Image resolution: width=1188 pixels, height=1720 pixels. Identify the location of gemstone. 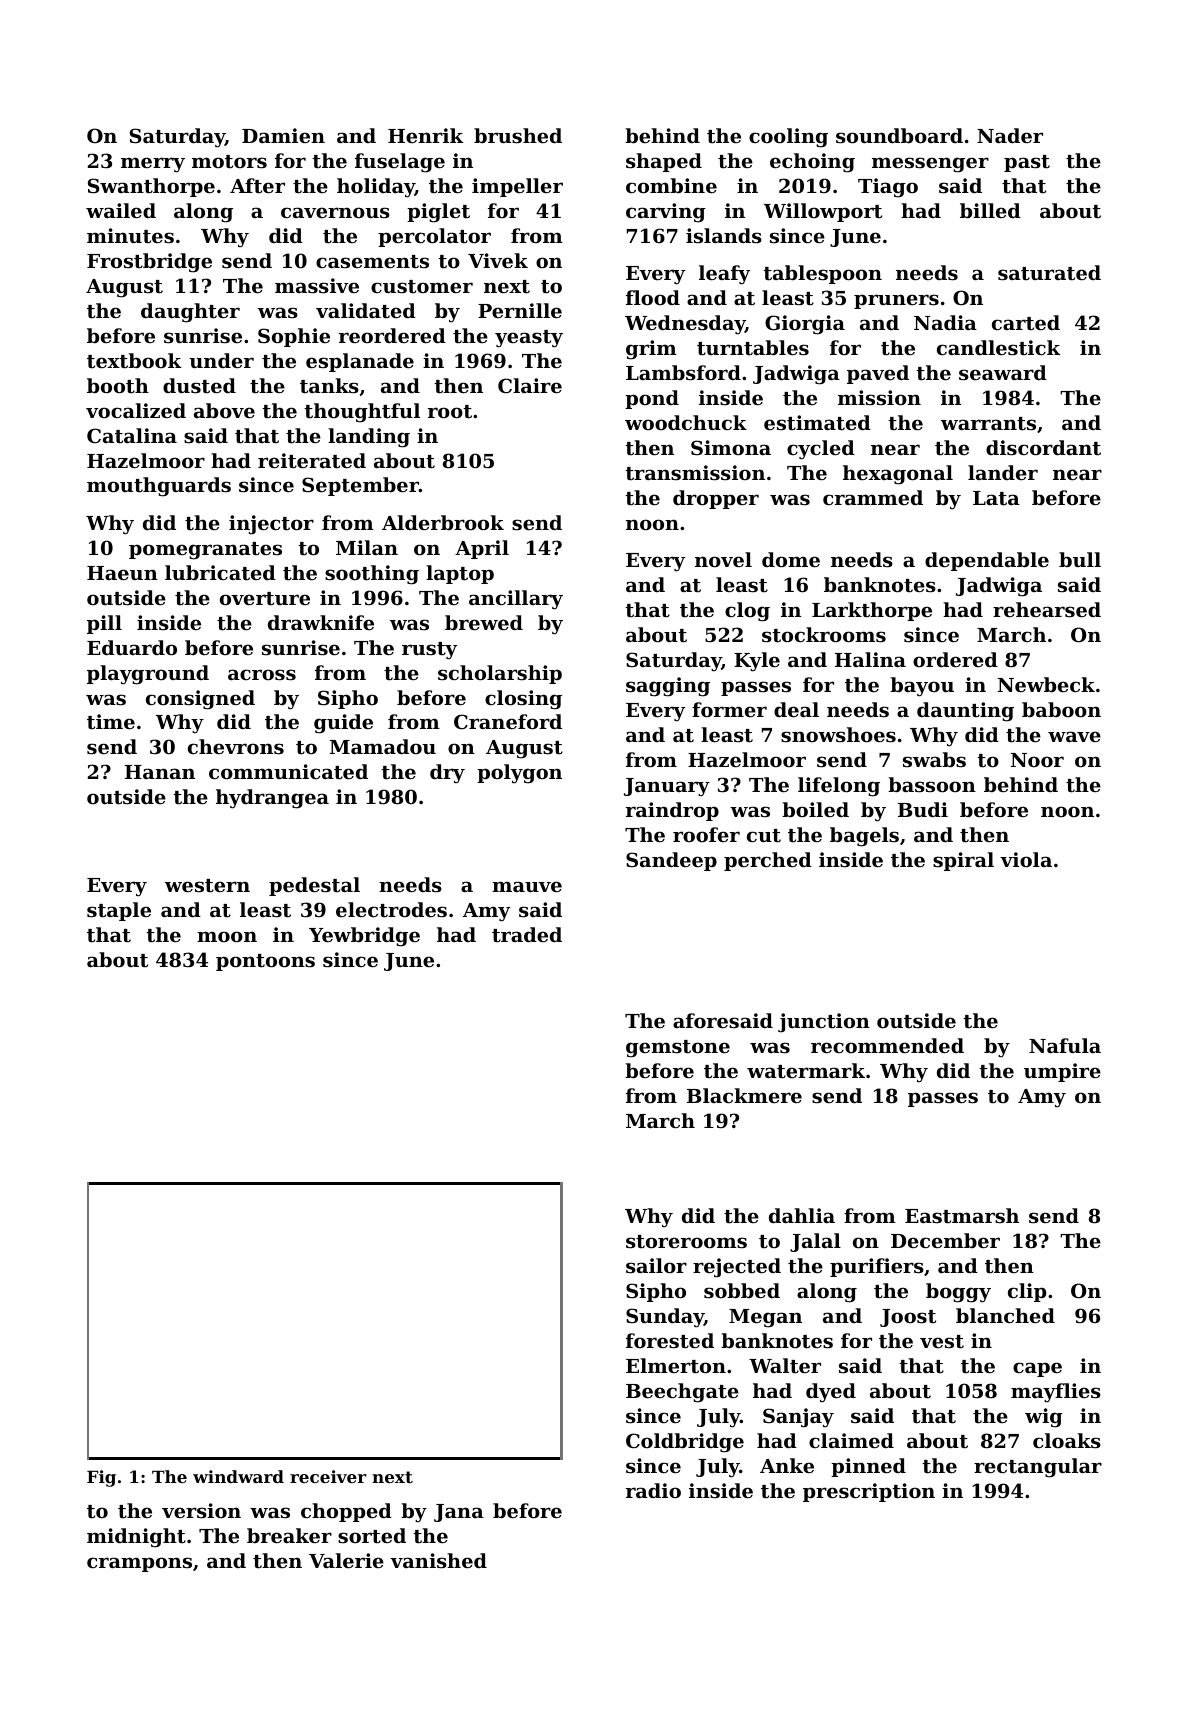
(678, 1049).
